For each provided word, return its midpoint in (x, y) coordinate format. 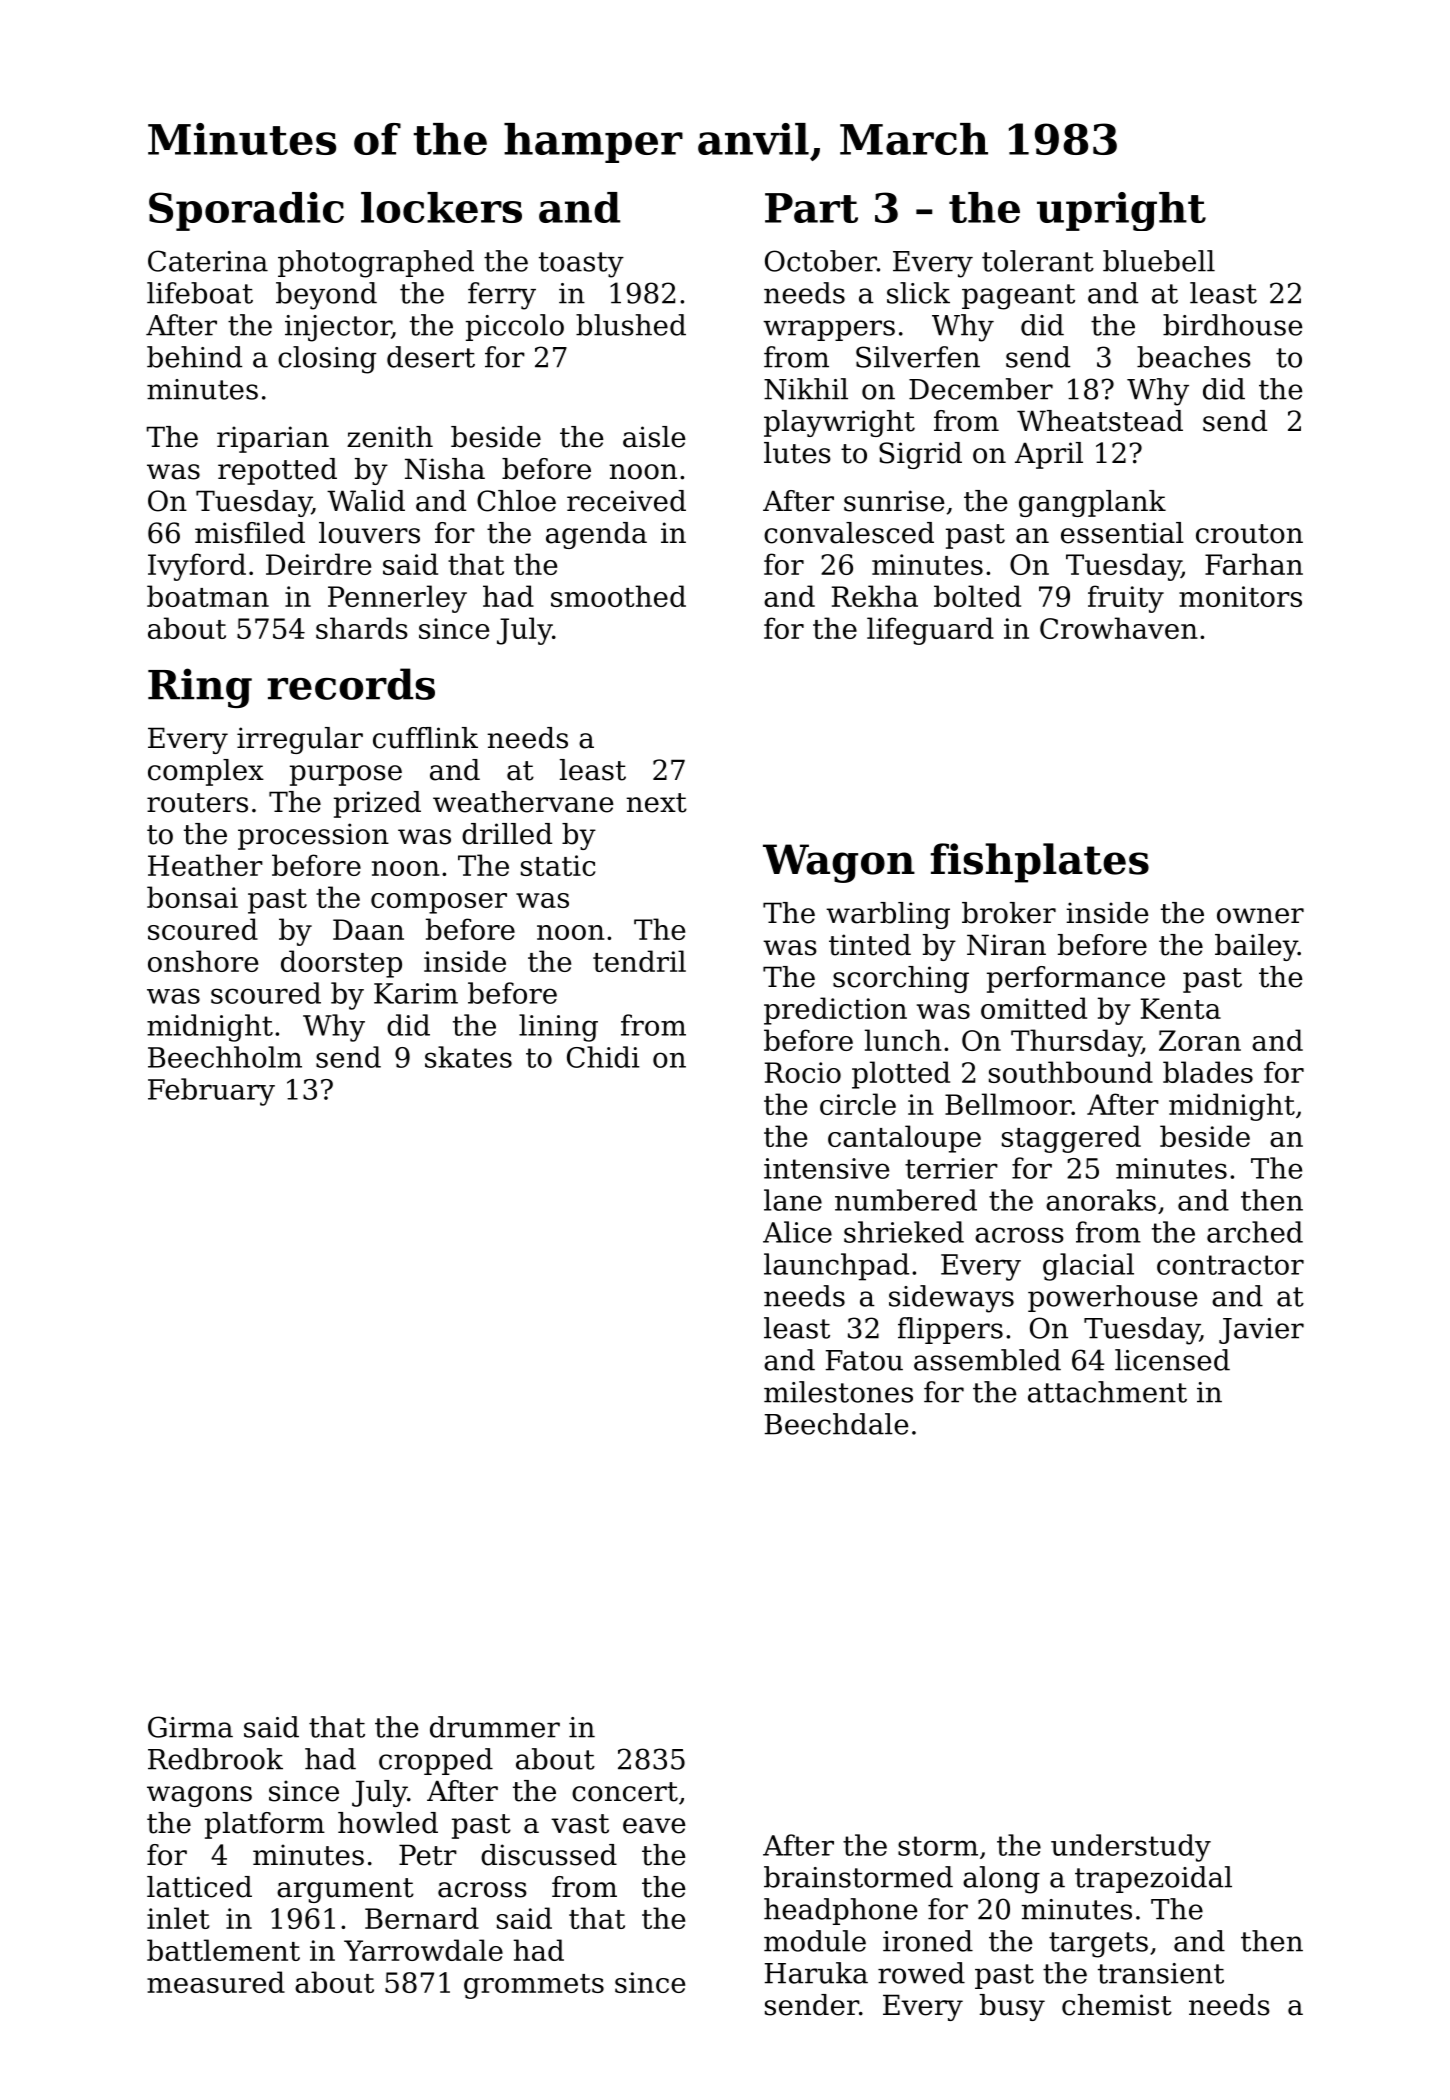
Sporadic (246, 211)
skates (468, 1057)
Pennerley (397, 599)
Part (811, 208)
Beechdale (836, 1424)
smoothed (618, 596)
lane (793, 1200)
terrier (951, 1168)
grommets (534, 1986)
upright (1121, 211)
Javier (1261, 1331)
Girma (190, 1727)
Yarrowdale (423, 1950)
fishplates (1039, 863)
